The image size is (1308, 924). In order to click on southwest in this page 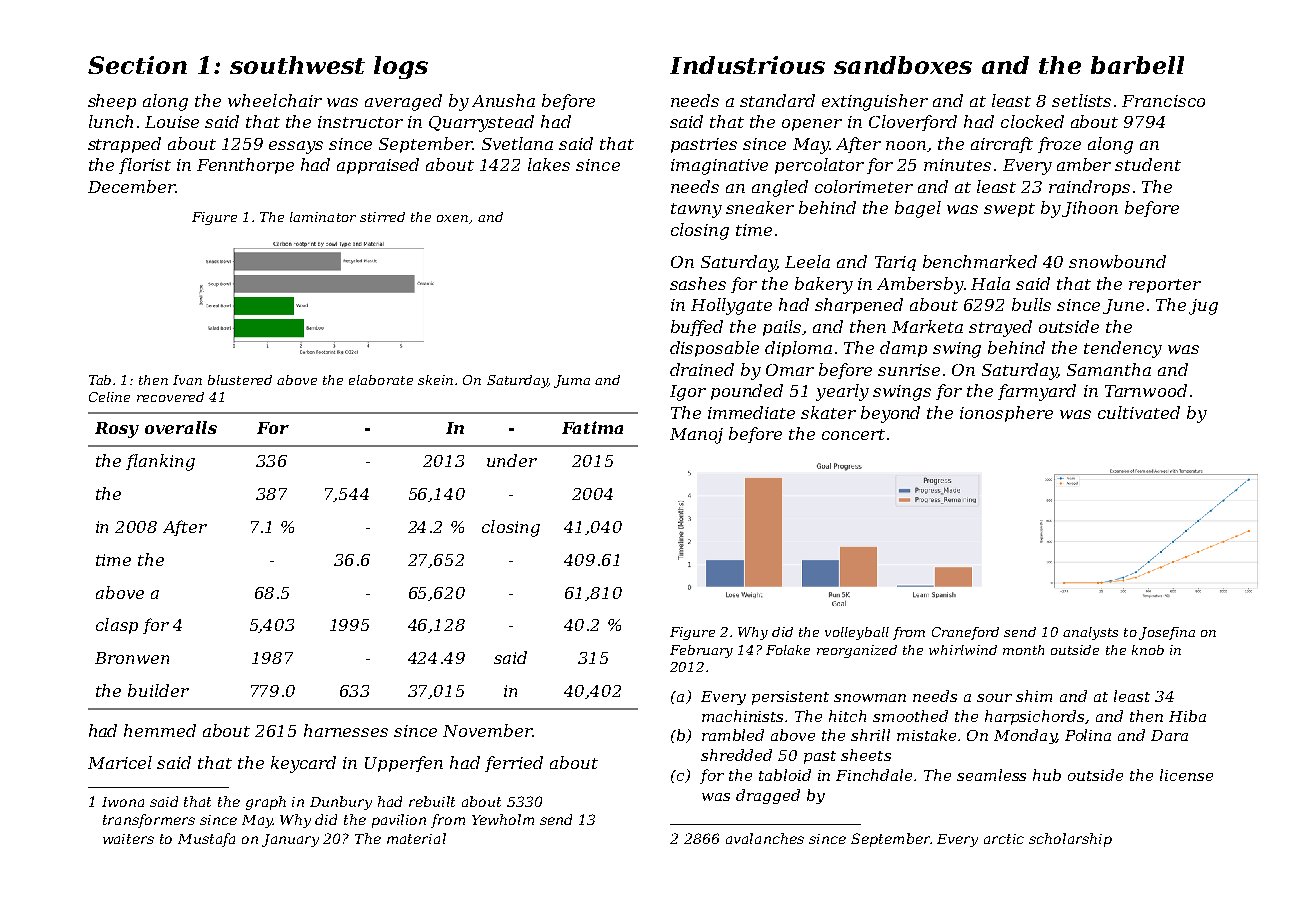, I will do `click(297, 65)`.
